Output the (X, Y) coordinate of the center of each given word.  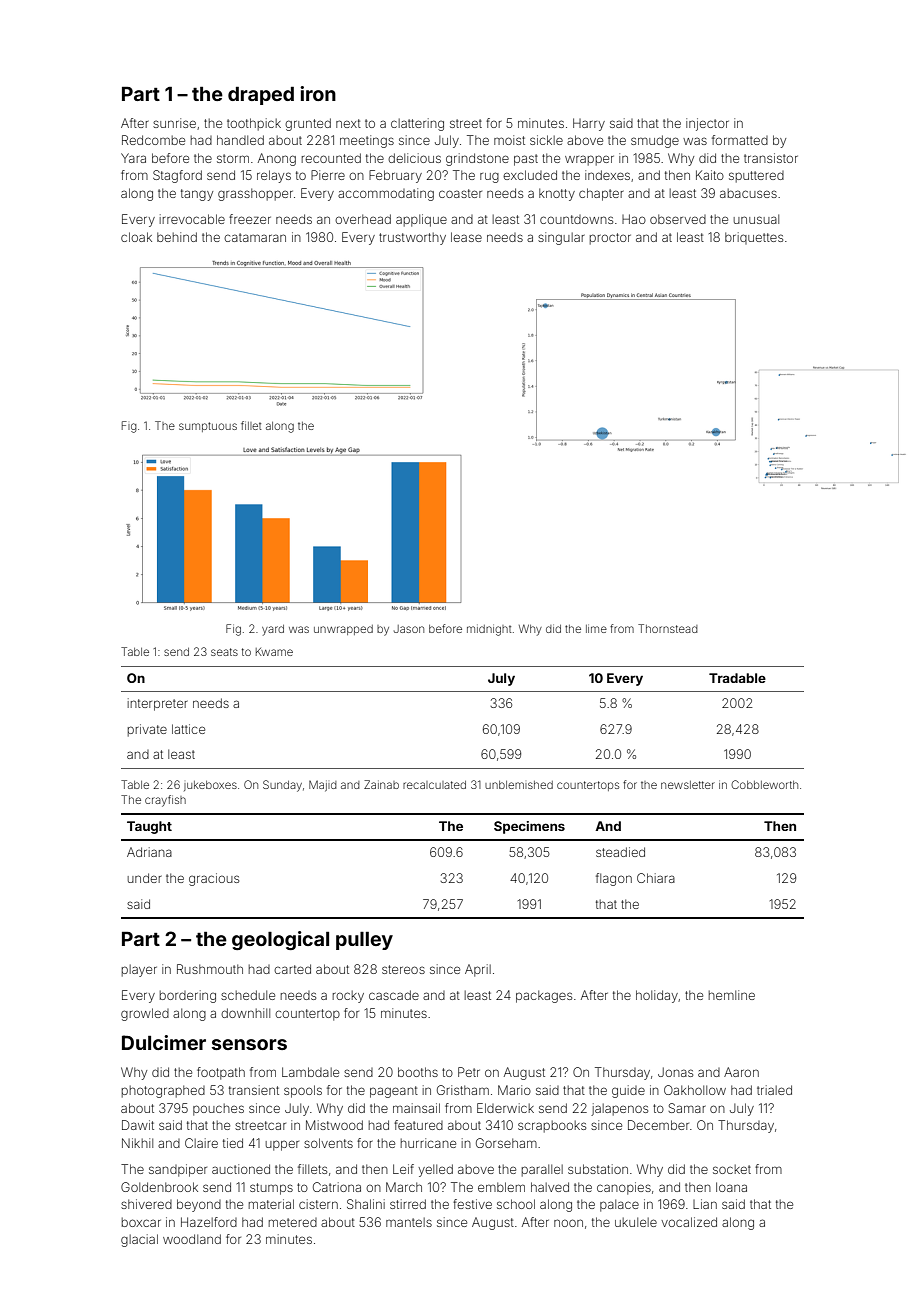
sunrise (174, 123)
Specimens (529, 827)
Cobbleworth (764, 784)
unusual (756, 219)
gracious (214, 879)
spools (303, 1091)
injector (707, 124)
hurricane (428, 1143)
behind (177, 237)
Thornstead (668, 628)
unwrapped (343, 630)
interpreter (158, 704)
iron (318, 93)
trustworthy (412, 238)
